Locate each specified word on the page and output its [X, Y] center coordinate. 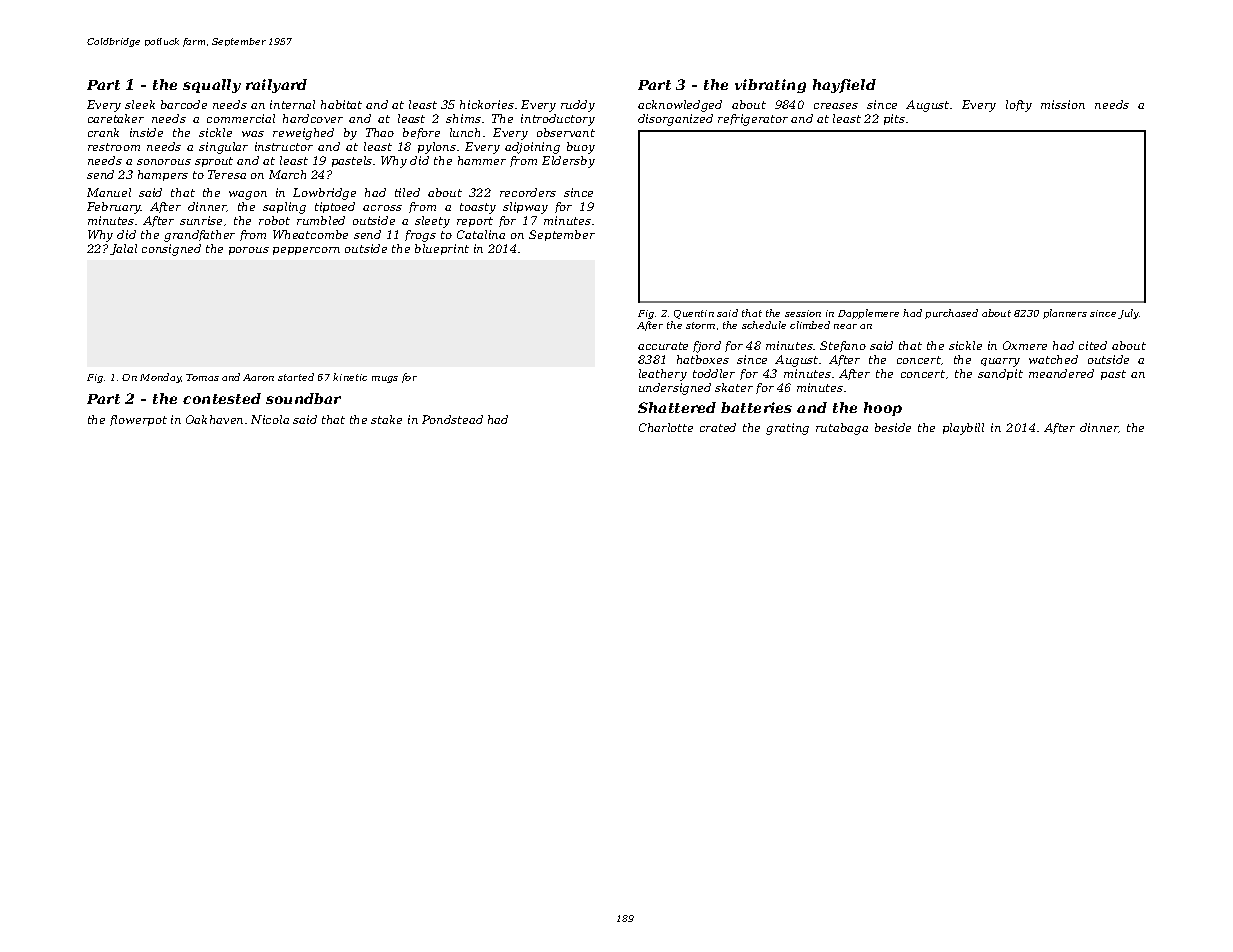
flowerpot [138, 420]
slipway [525, 208]
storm [700, 325]
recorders [528, 192]
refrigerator [753, 120]
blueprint [442, 249]
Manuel [109, 192]
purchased [951, 314]
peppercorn [306, 251]
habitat [341, 104]
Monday [160, 378]
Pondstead [452, 419]
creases [836, 106]
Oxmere [1025, 345]
